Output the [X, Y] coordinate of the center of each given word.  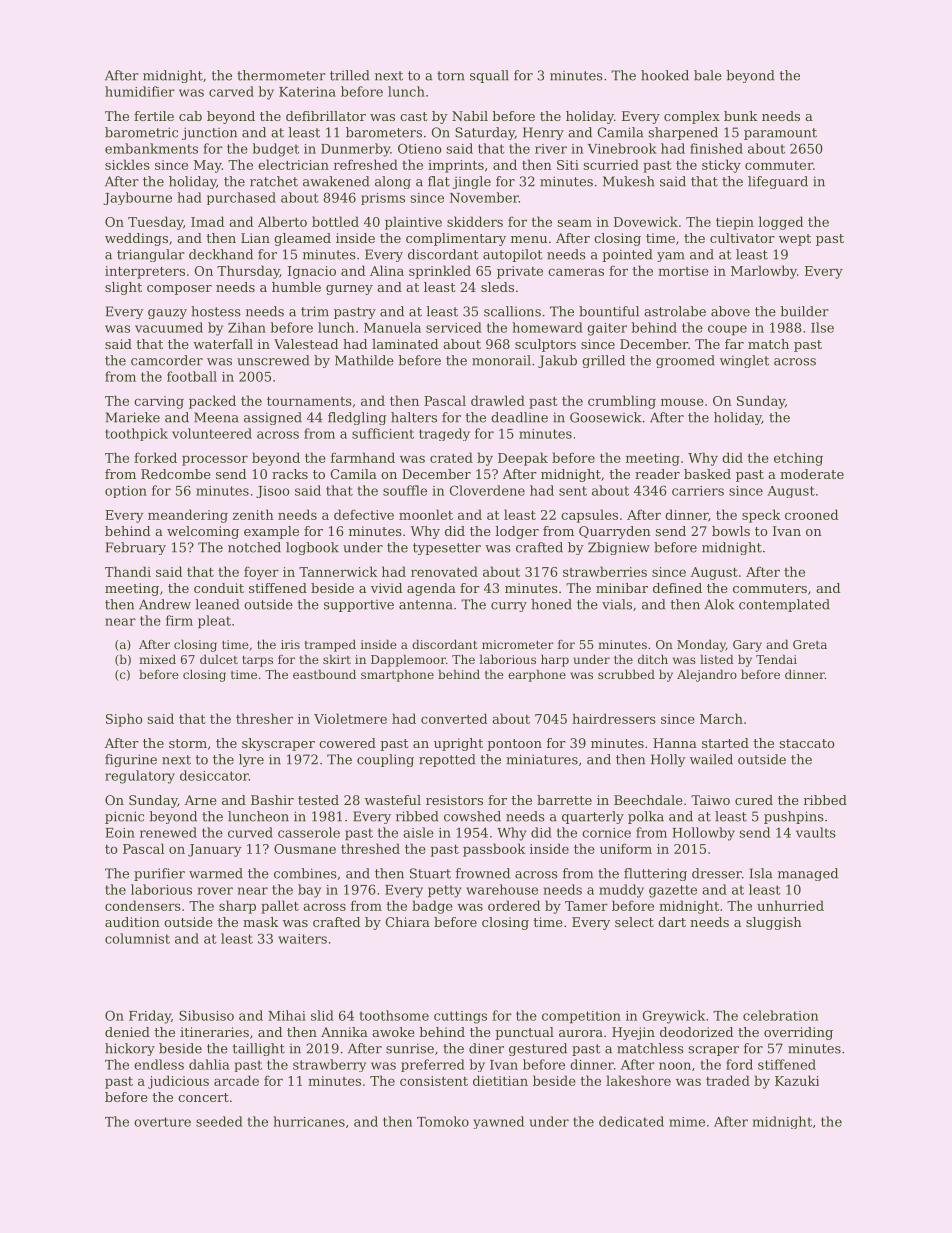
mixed [157, 659]
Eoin [120, 833]
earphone [537, 675]
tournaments [309, 401]
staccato [807, 743]
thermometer [281, 75]
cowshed [472, 816]
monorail [501, 360]
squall [489, 76]
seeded [219, 1121]
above [730, 311]
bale [708, 75]
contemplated [784, 605]
